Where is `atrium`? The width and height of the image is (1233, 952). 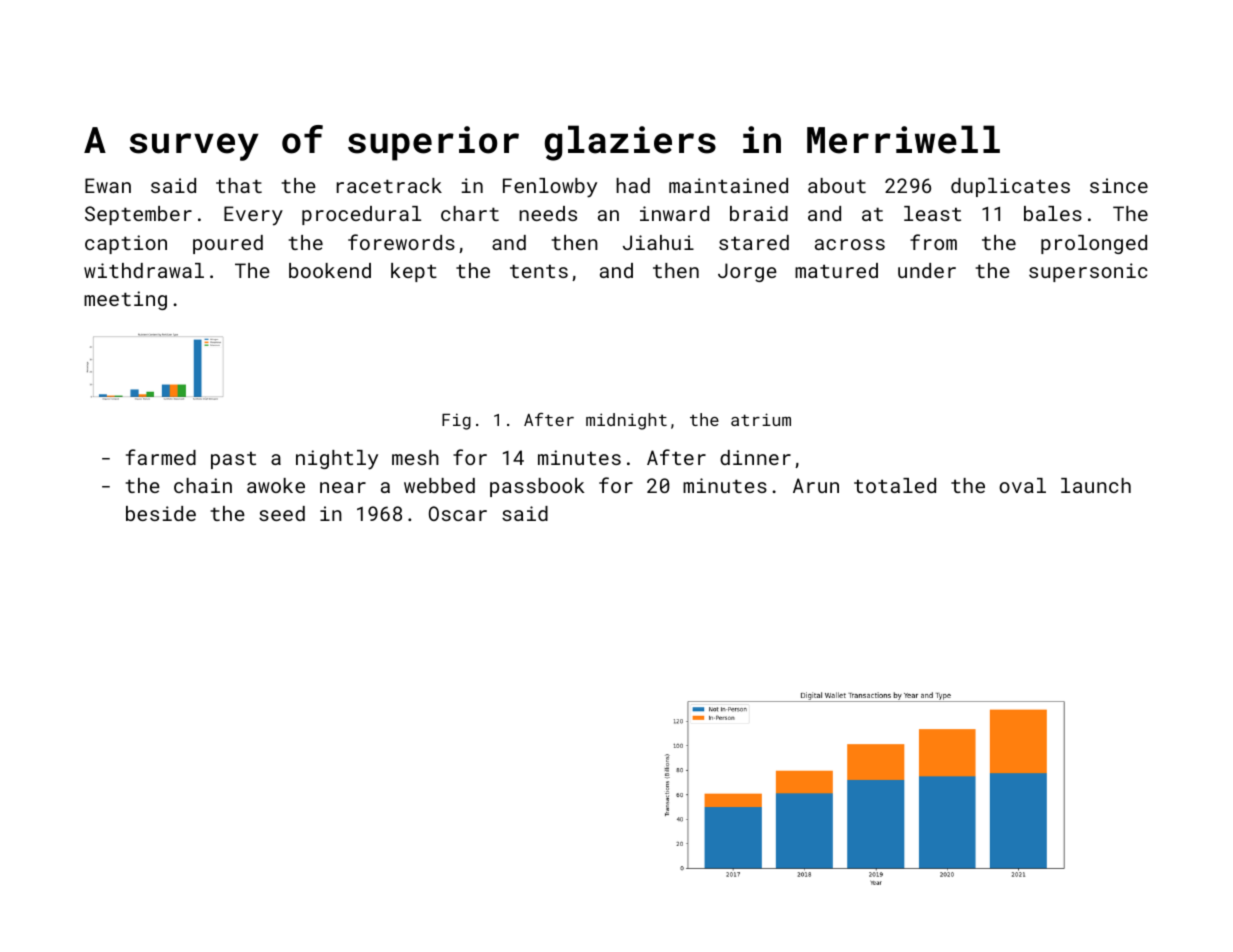
atrium is located at coordinates (761, 419).
